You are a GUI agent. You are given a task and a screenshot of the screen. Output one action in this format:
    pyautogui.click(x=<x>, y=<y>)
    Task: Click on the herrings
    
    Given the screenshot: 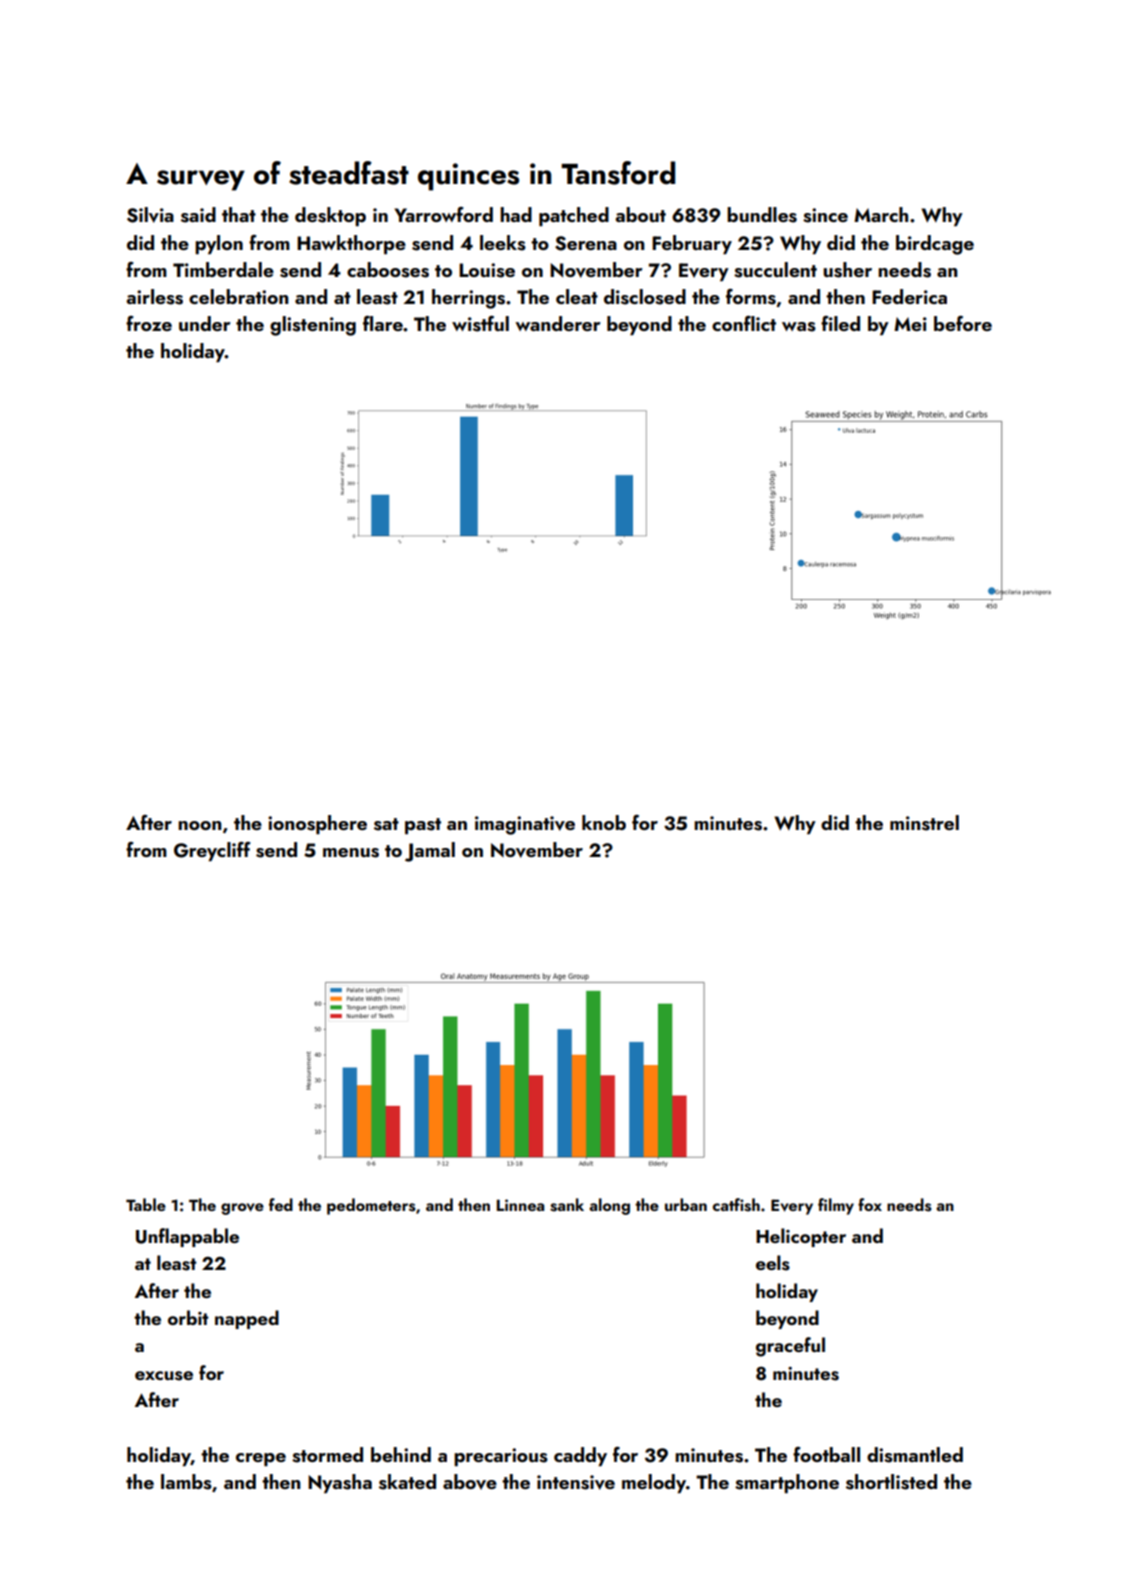 What is the action you would take?
    pyautogui.click(x=468, y=299)
